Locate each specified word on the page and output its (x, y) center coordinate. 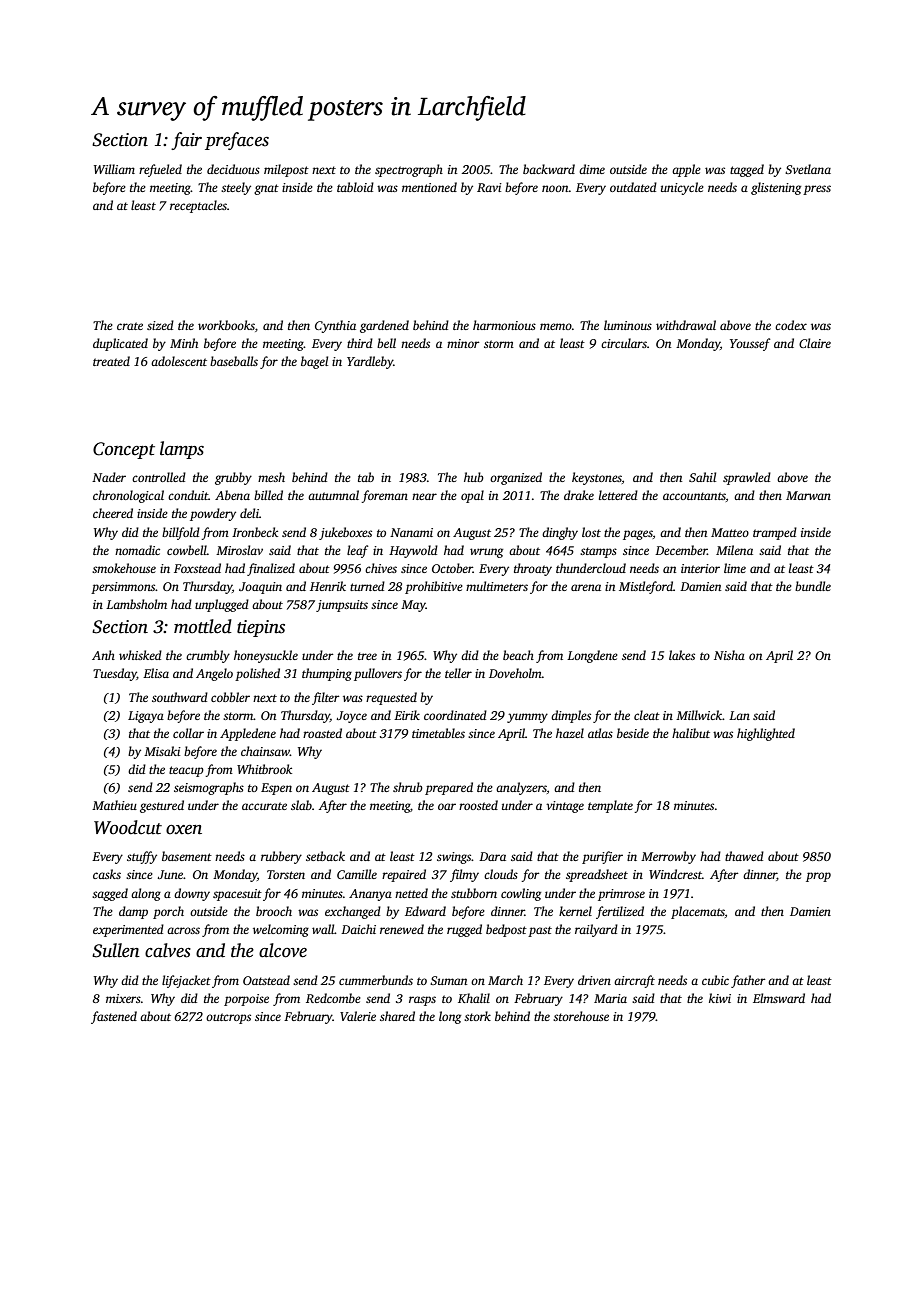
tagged (747, 170)
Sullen (116, 950)
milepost (286, 170)
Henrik (328, 586)
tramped (775, 533)
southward (180, 697)
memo (556, 326)
